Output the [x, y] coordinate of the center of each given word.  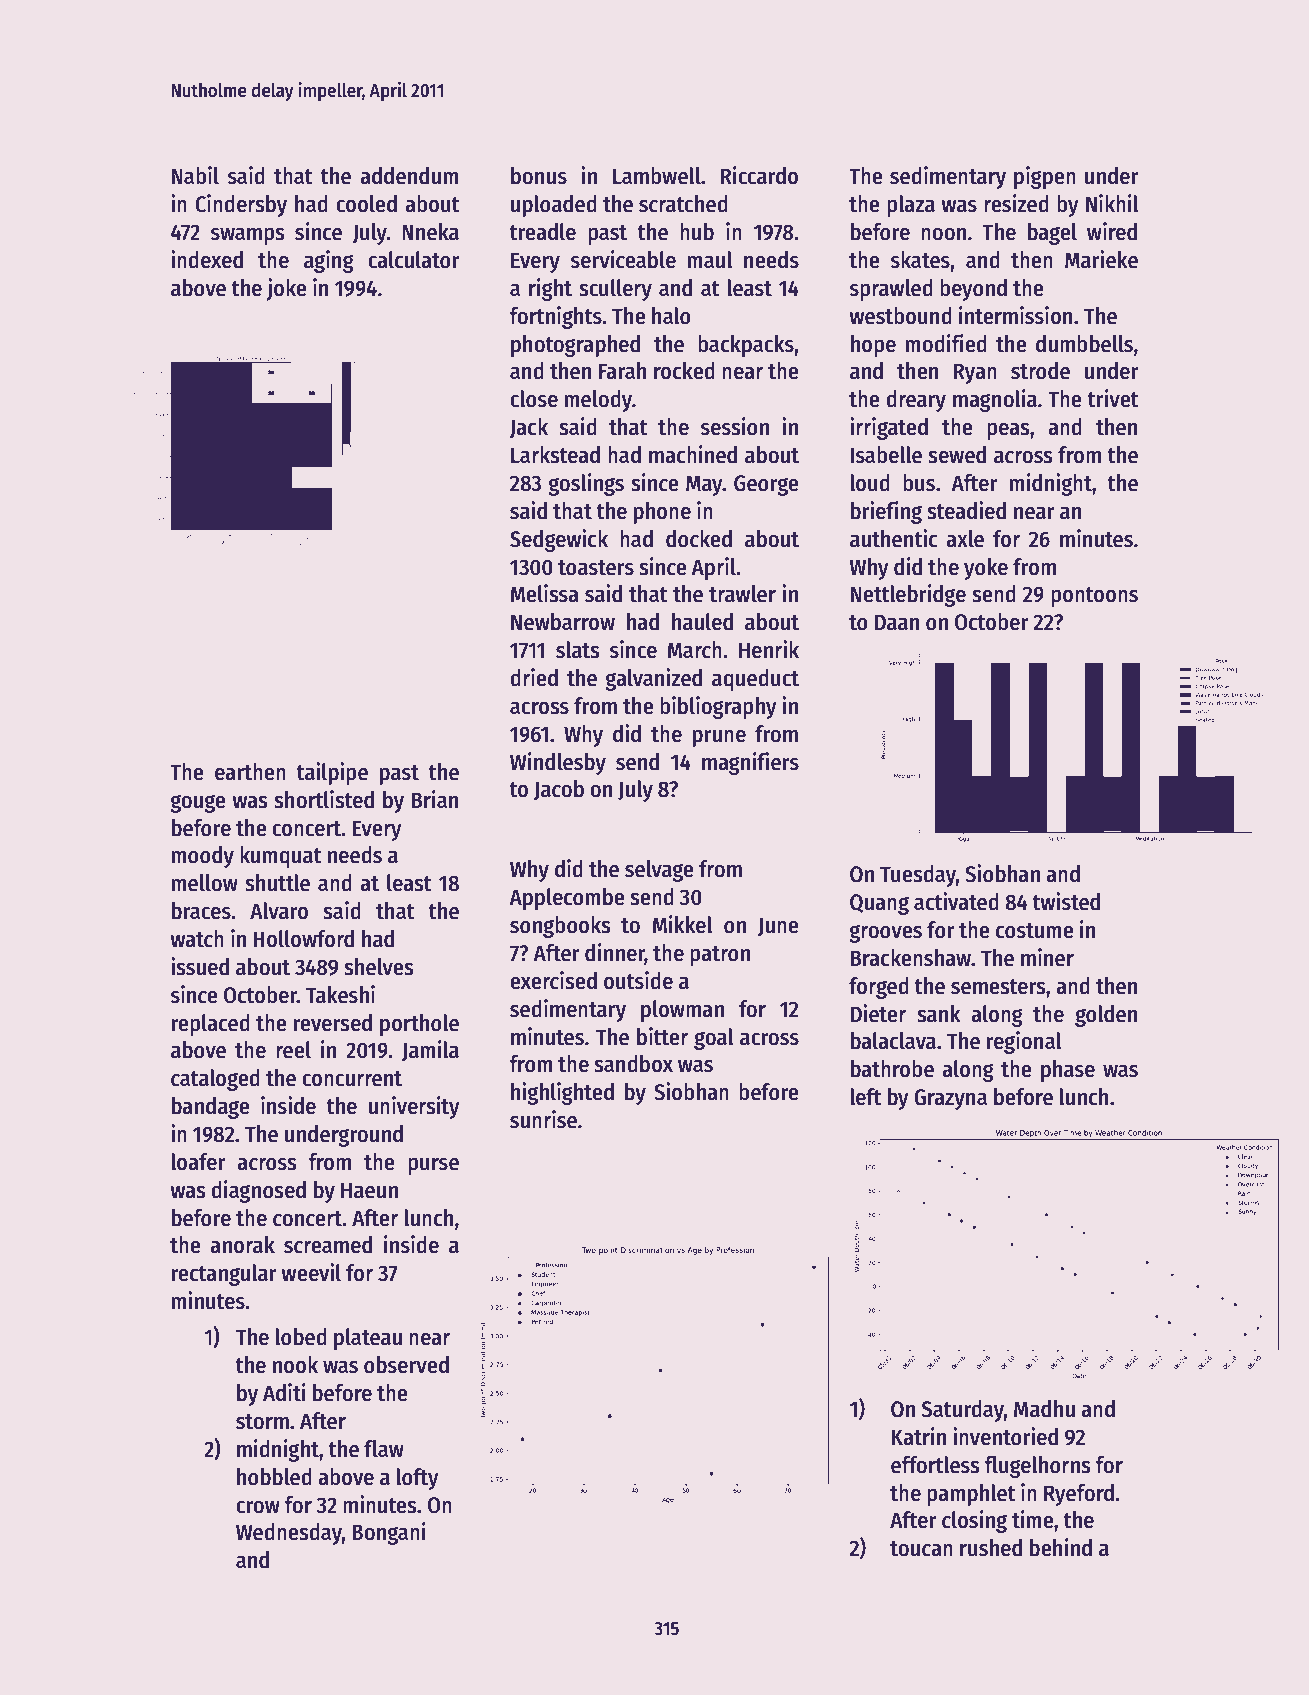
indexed [207, 259]
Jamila [430, 1051]
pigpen [1045, 177]
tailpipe [332, 773]
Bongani [389, 1533]
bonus [539, 176]
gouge [198, 803]
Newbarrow [563, 622]
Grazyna [950, 1099]
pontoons [1094, 597]
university [414, 1107]
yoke [986, 569]
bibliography [718, 707]
